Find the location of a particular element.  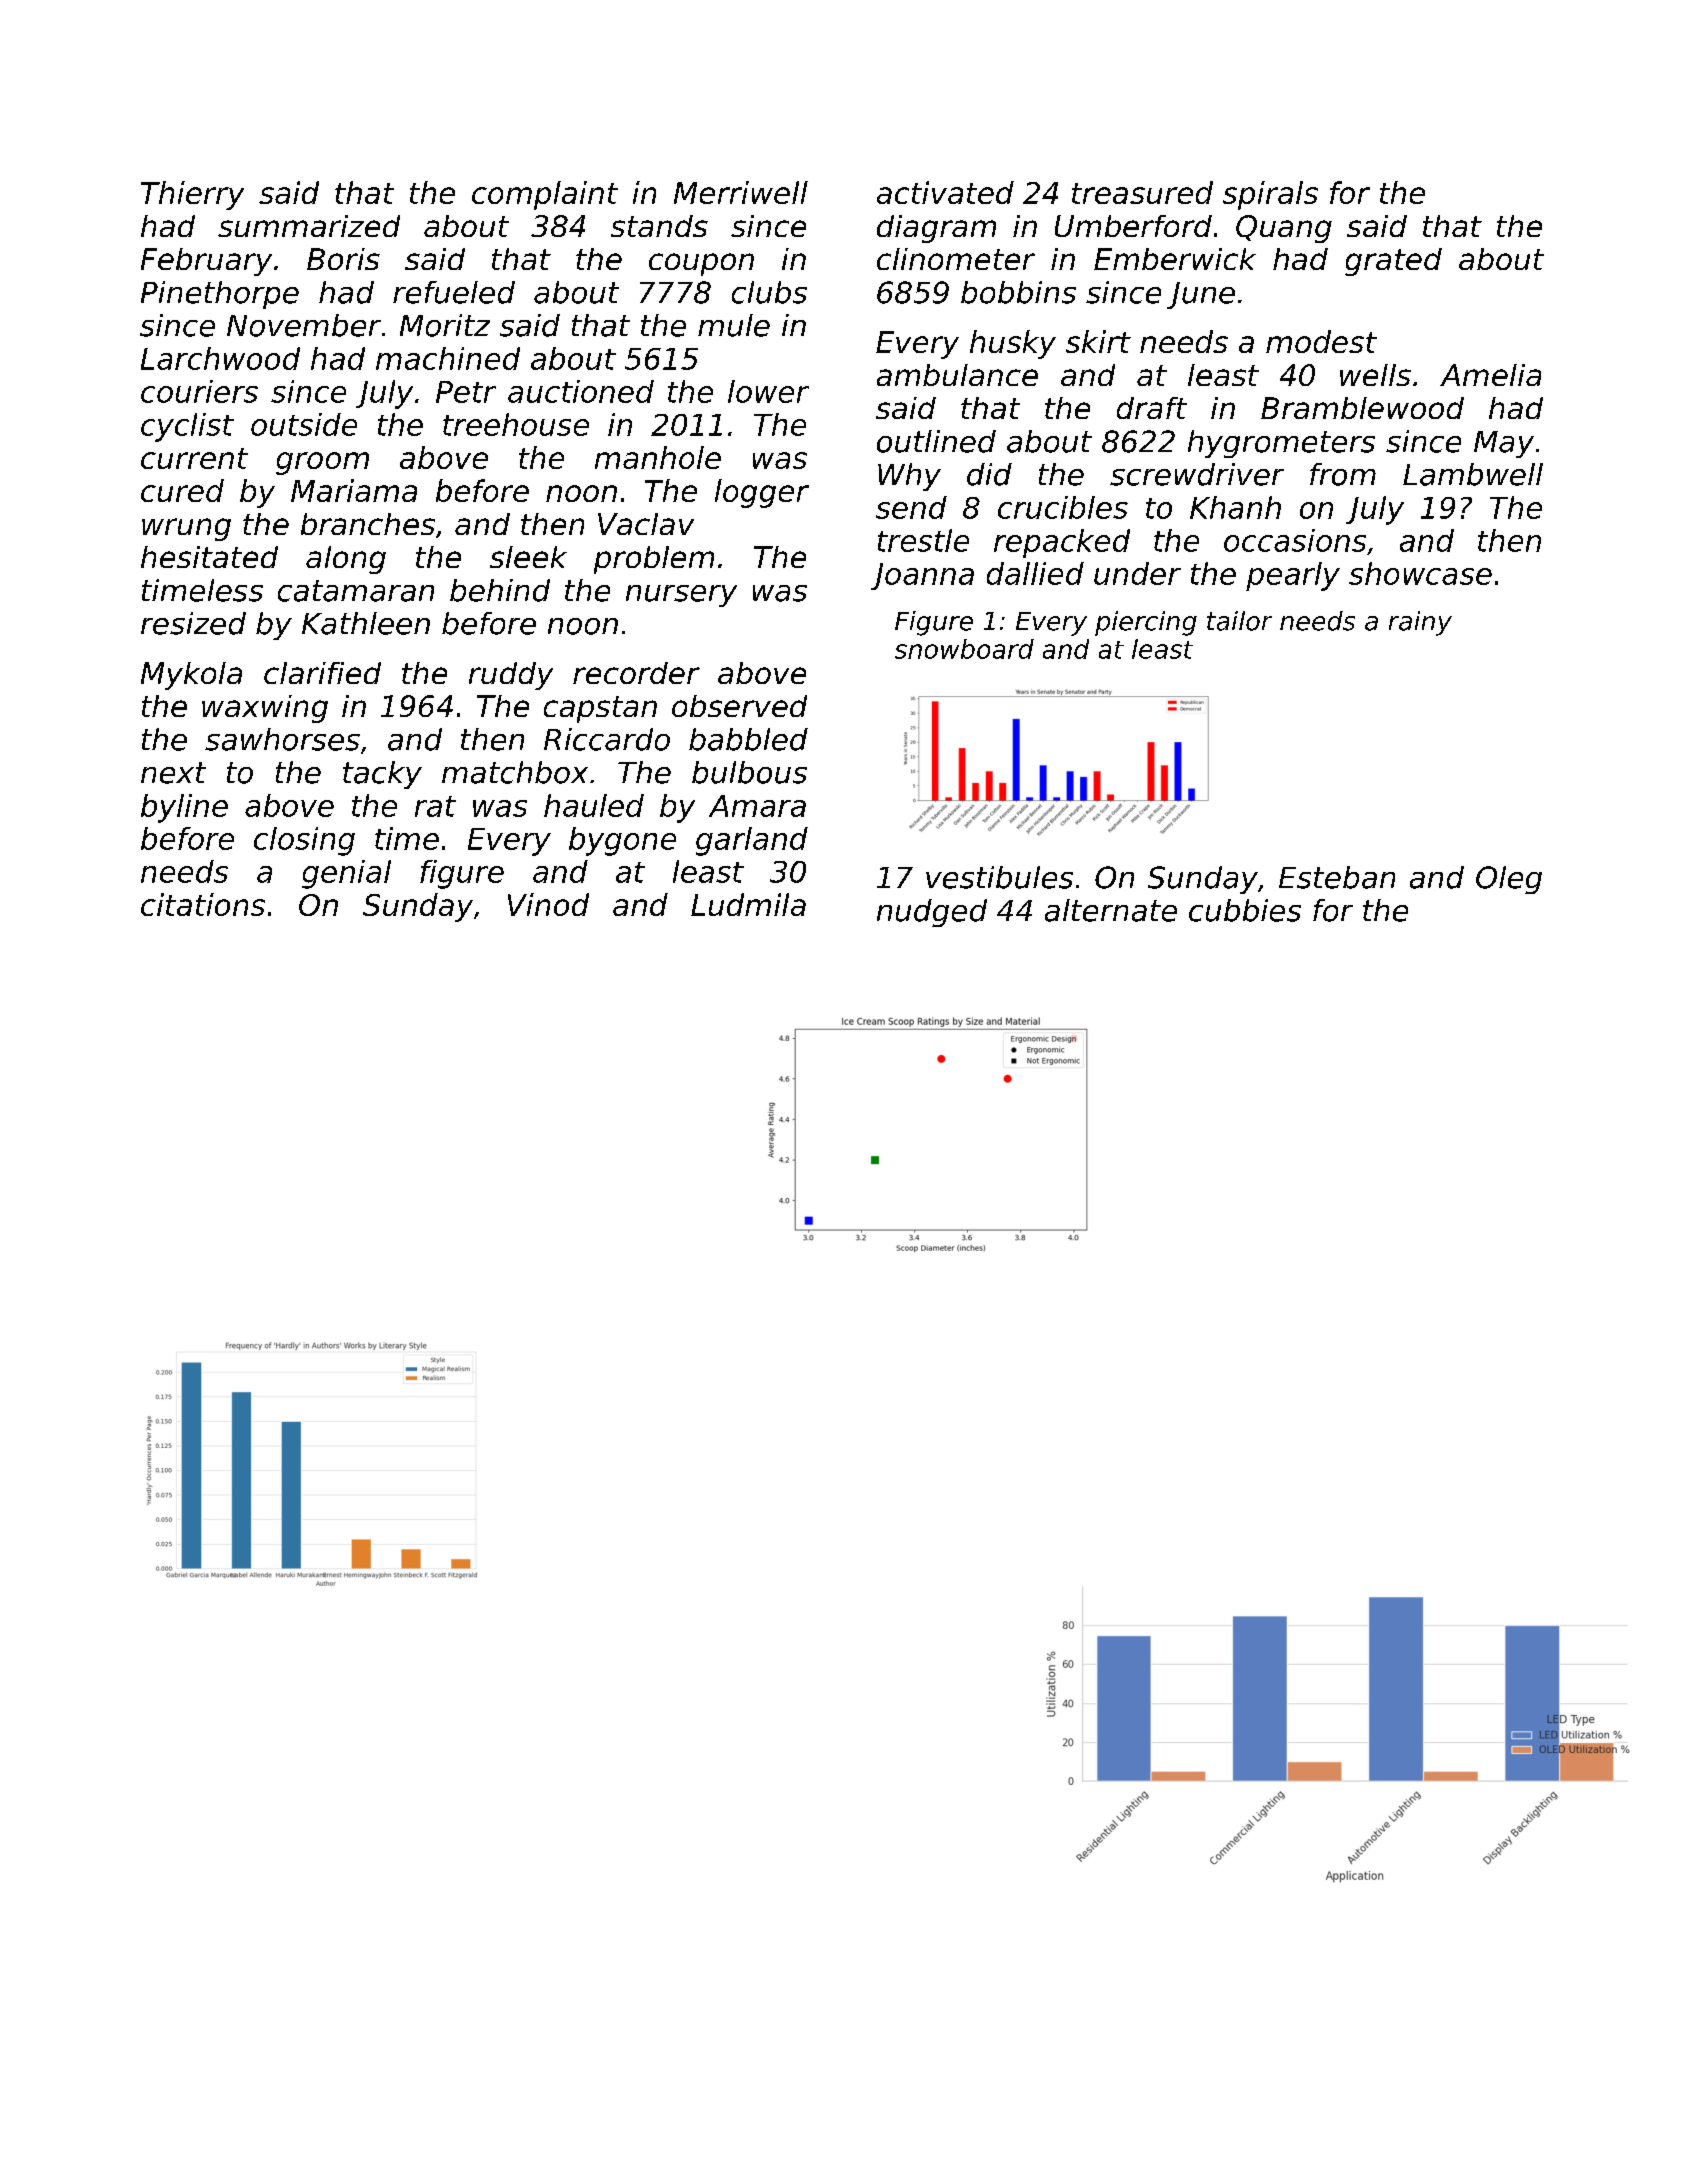

Kathleen is located at coordinates (366, 623).
